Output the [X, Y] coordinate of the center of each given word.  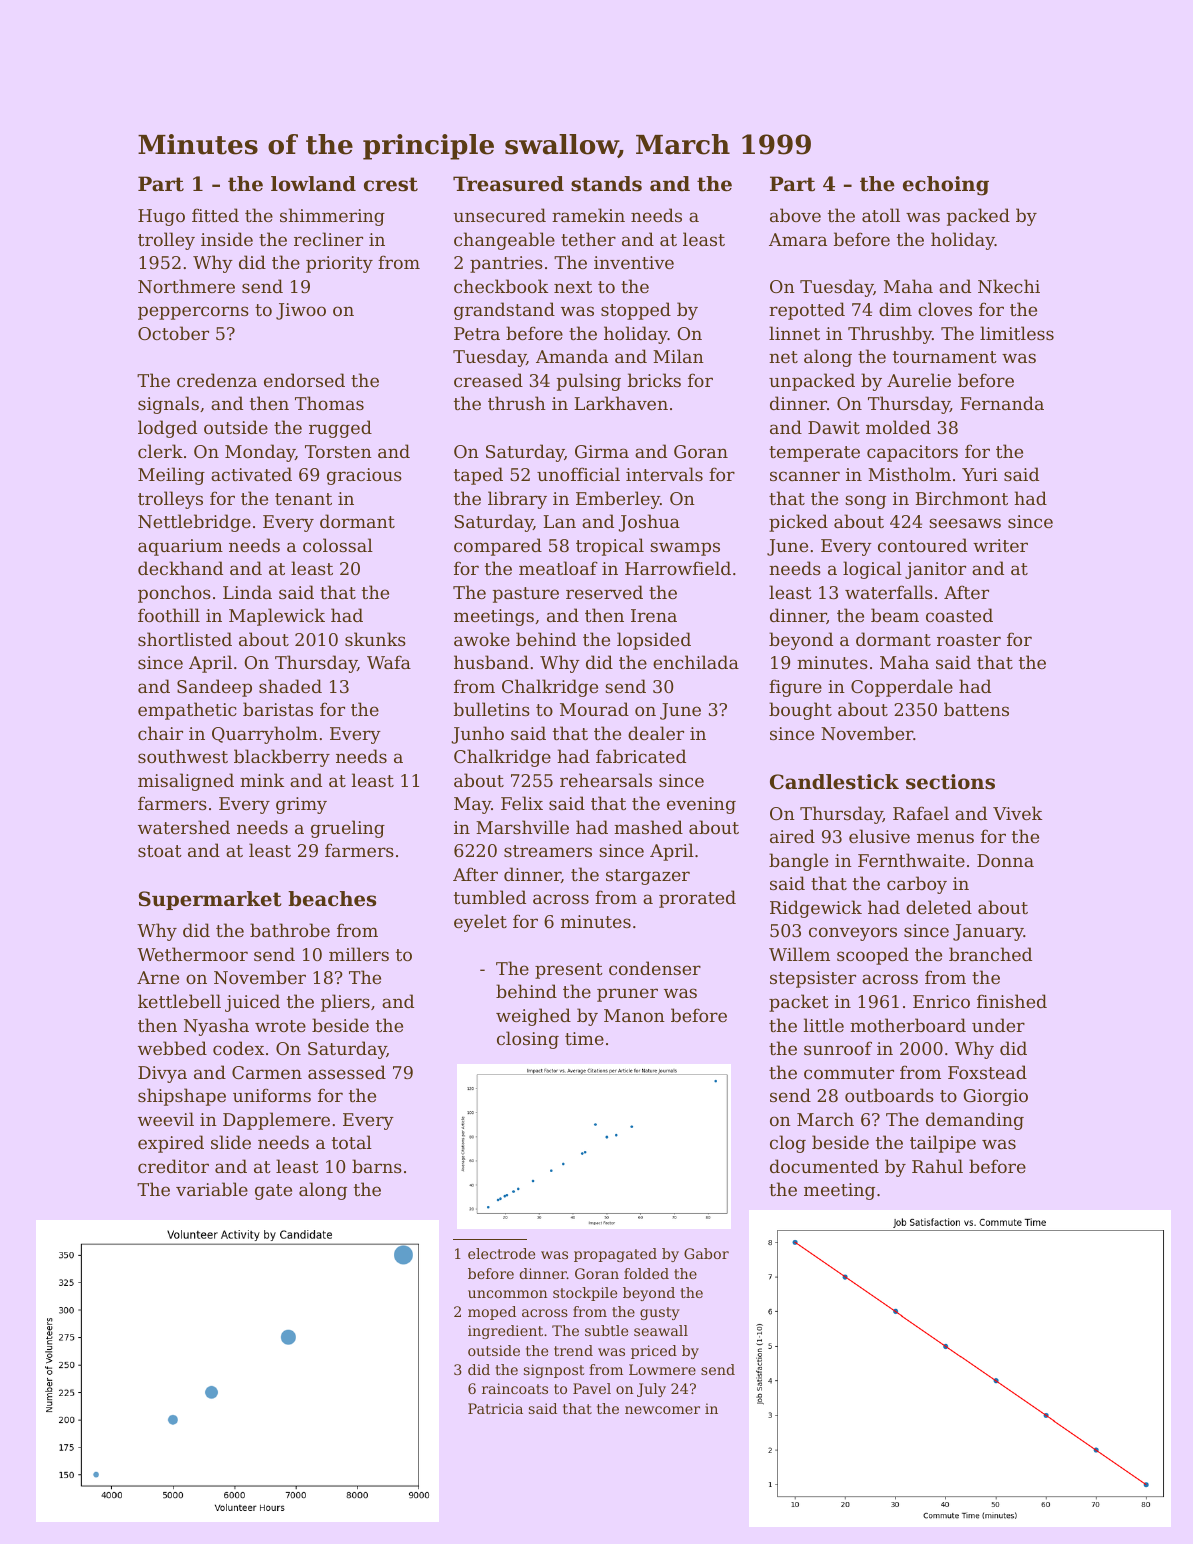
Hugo [161, 217]
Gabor [706, 1253]
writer [1000, 545]
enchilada [696, 662]
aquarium [180, 547]
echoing [946, 186]
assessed [347, 1072]
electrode [501, 1253]
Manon [634, 1015]
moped [492, 1313]
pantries [506, 264]
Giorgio [996, 1097]
